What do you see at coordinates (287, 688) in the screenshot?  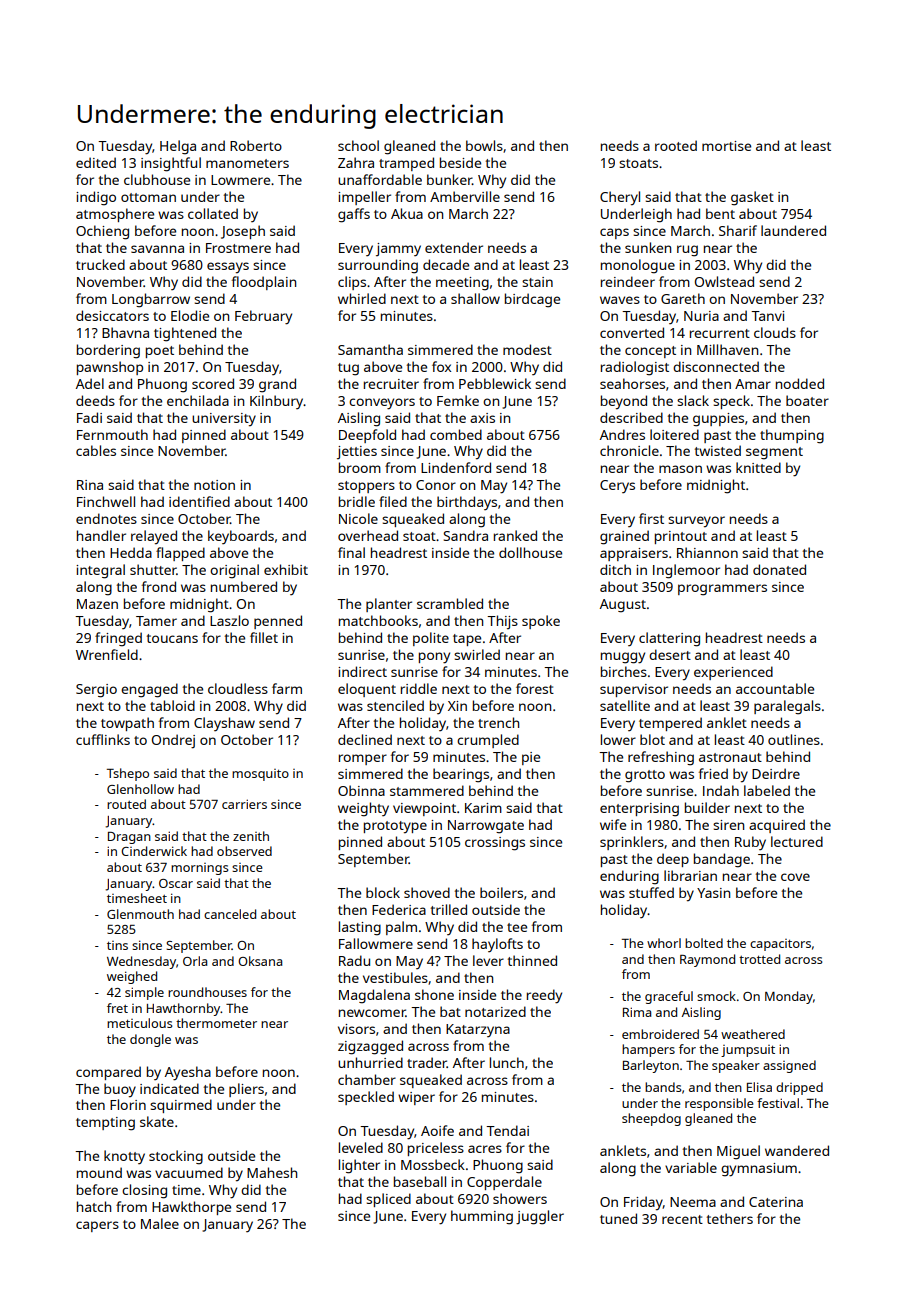 I see `farm` at bounding box center [287, 688].
